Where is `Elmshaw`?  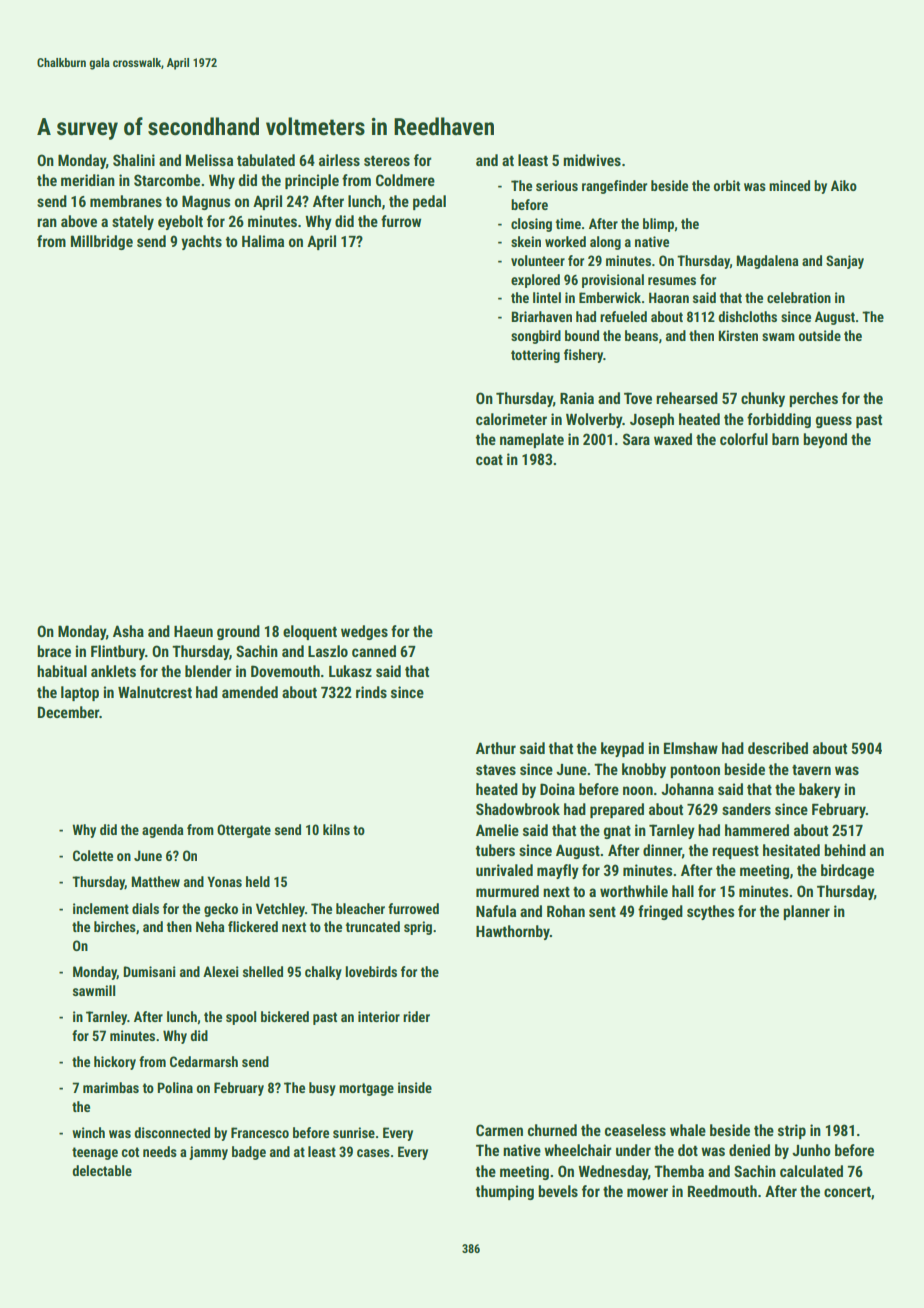 Elmshaw is located at coordinates (691, 748).
